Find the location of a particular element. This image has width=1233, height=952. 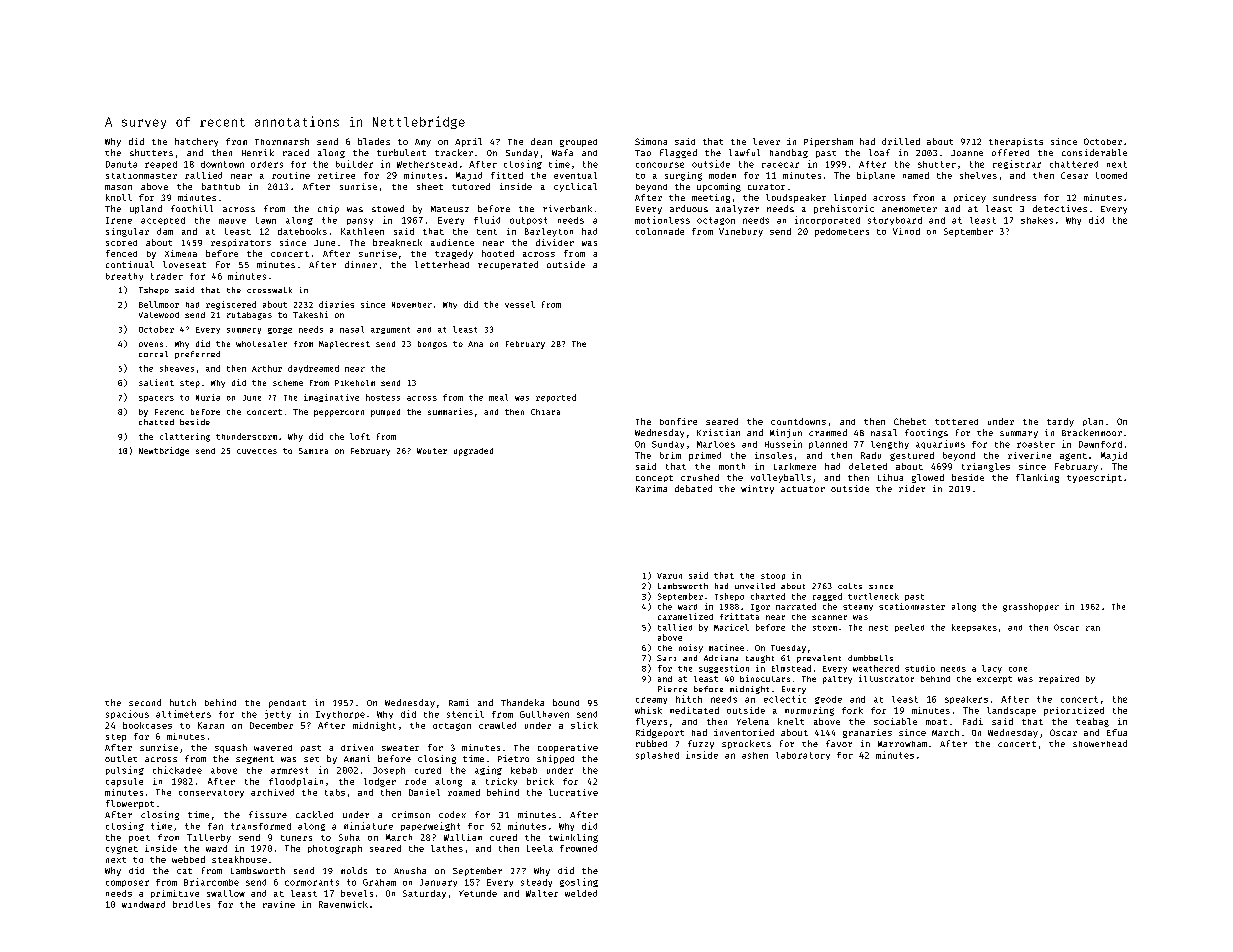

second is located at coordinates (145, 702).
